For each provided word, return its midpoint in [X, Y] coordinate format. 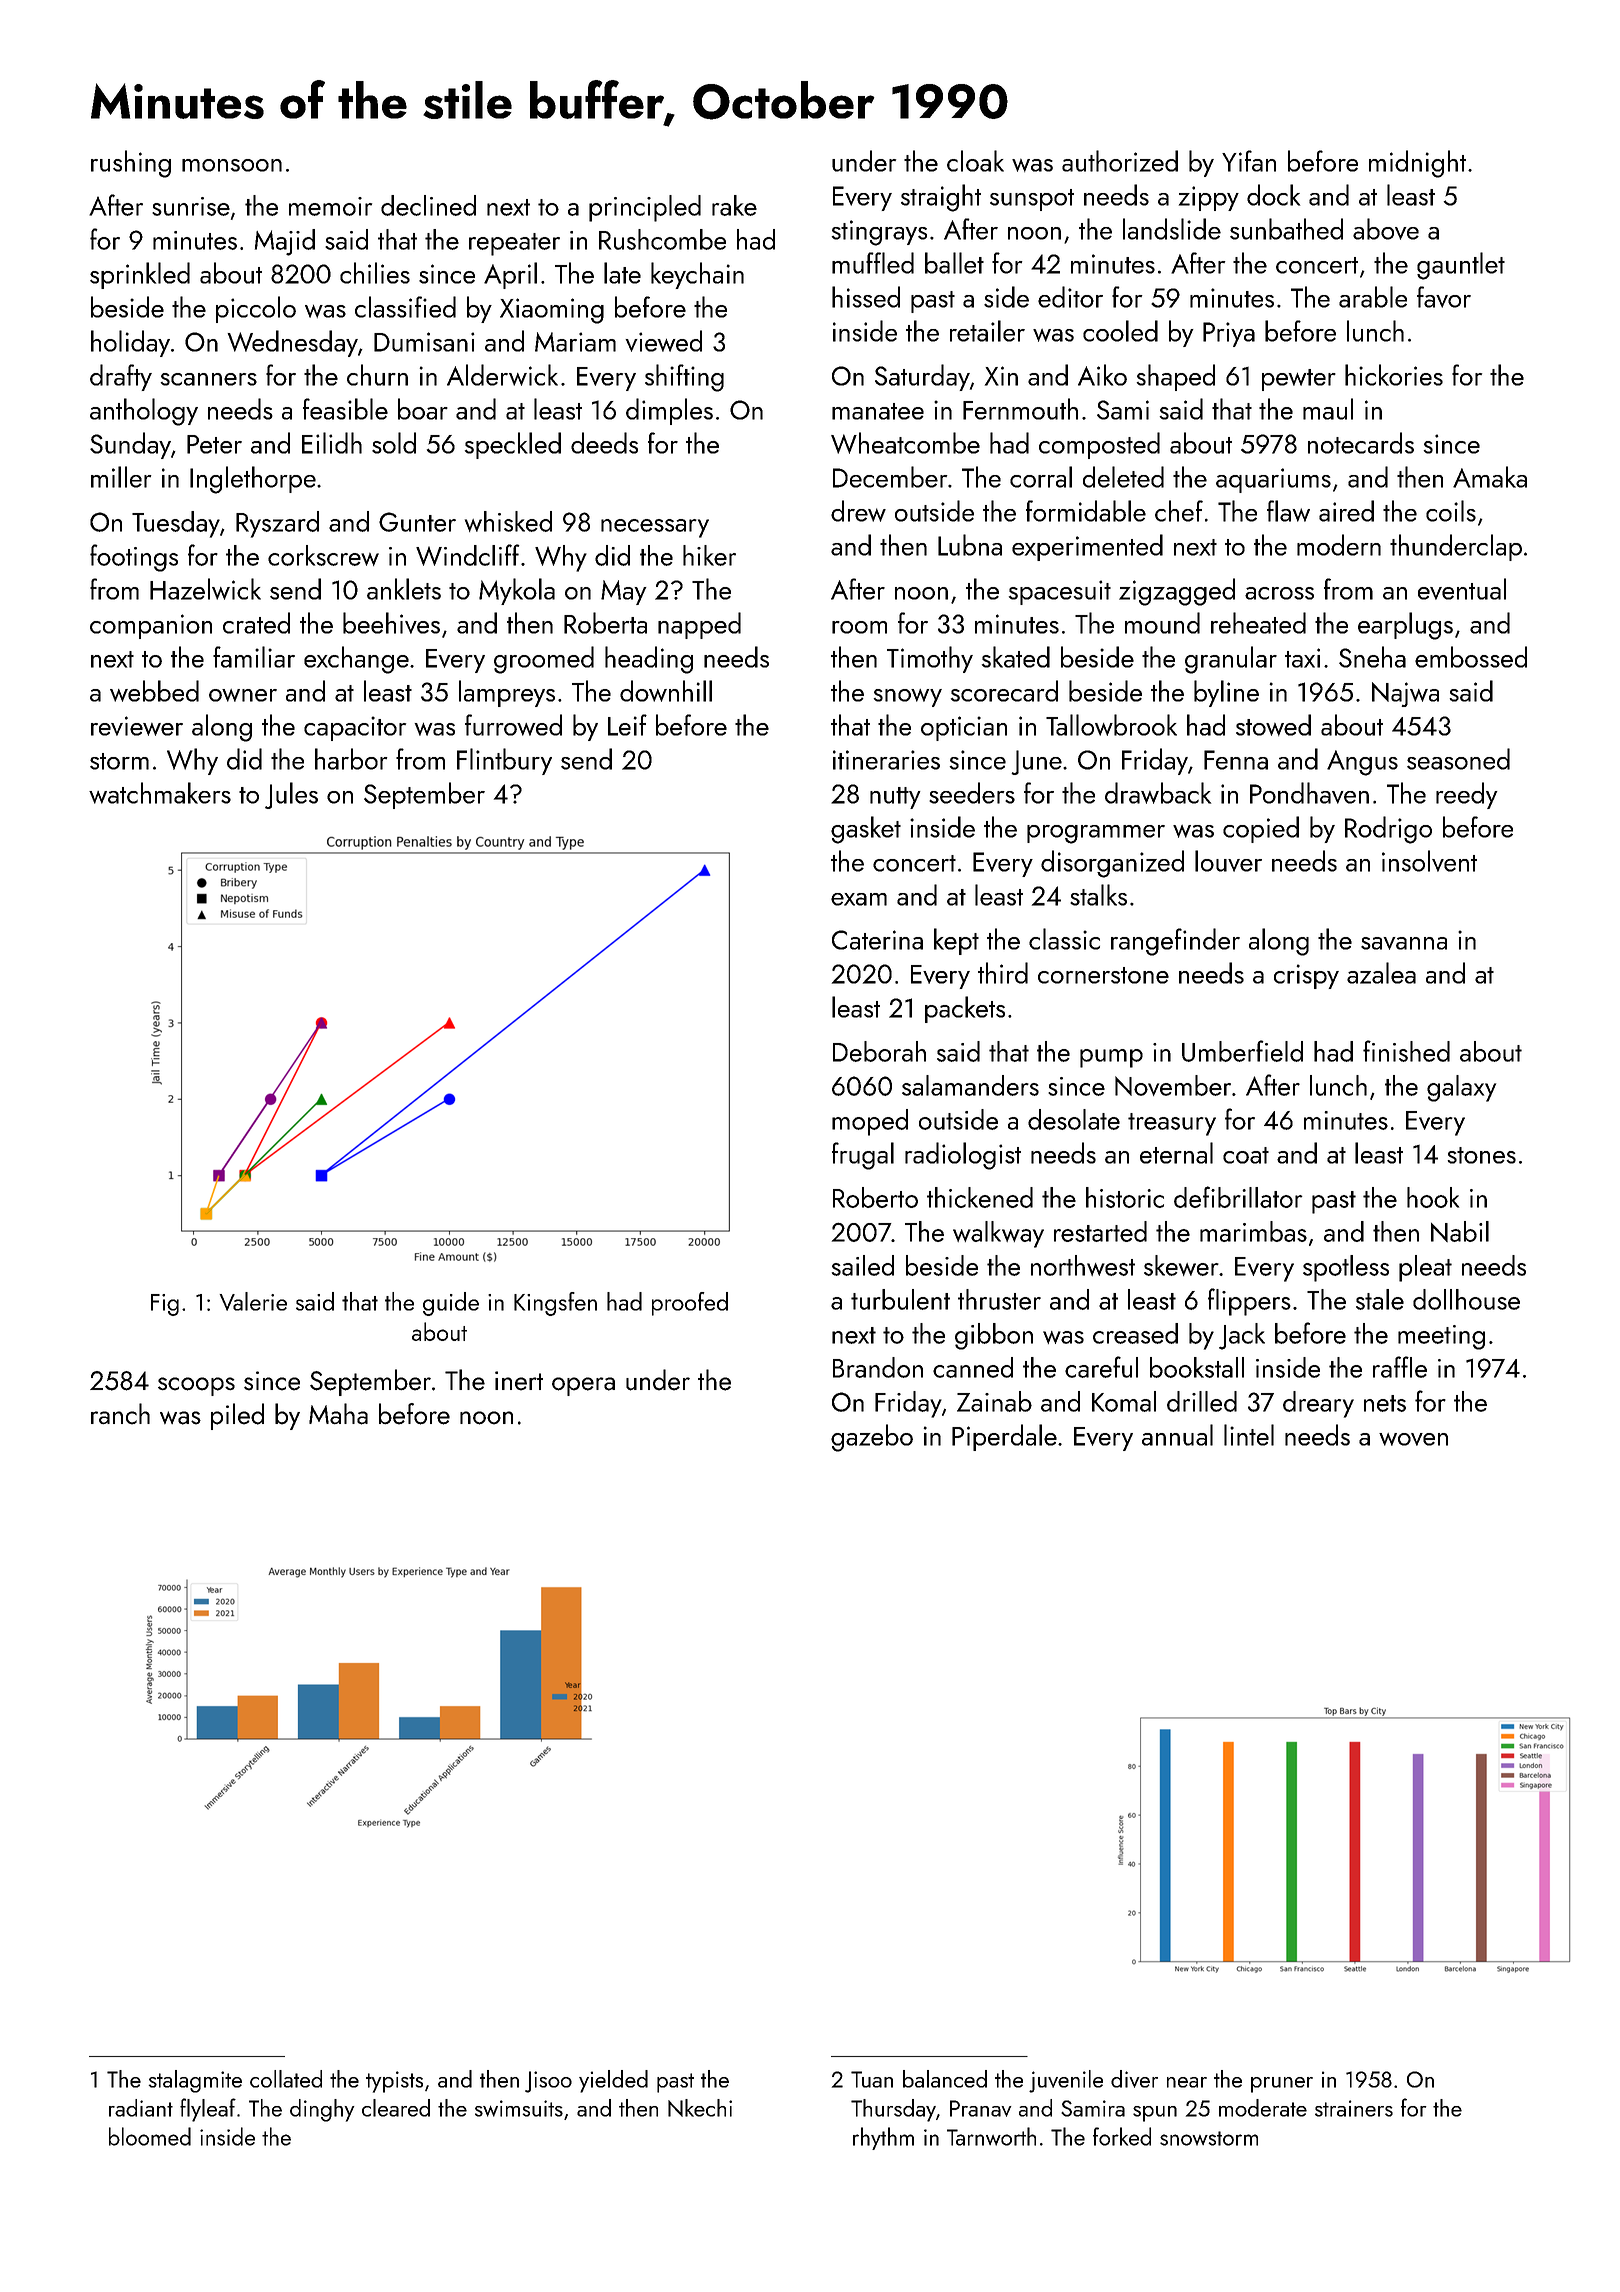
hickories [1394, 375]
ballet [954, 263]
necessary [655, 528]
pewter [1299, 380]
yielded [613, 2081]
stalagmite [195, 2081]
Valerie [253, 1301]
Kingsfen [555, 1304]
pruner [1282, 2085]
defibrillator [1238, 1197]
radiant [141, 2108]
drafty [121, 377]
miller [121, 477]
